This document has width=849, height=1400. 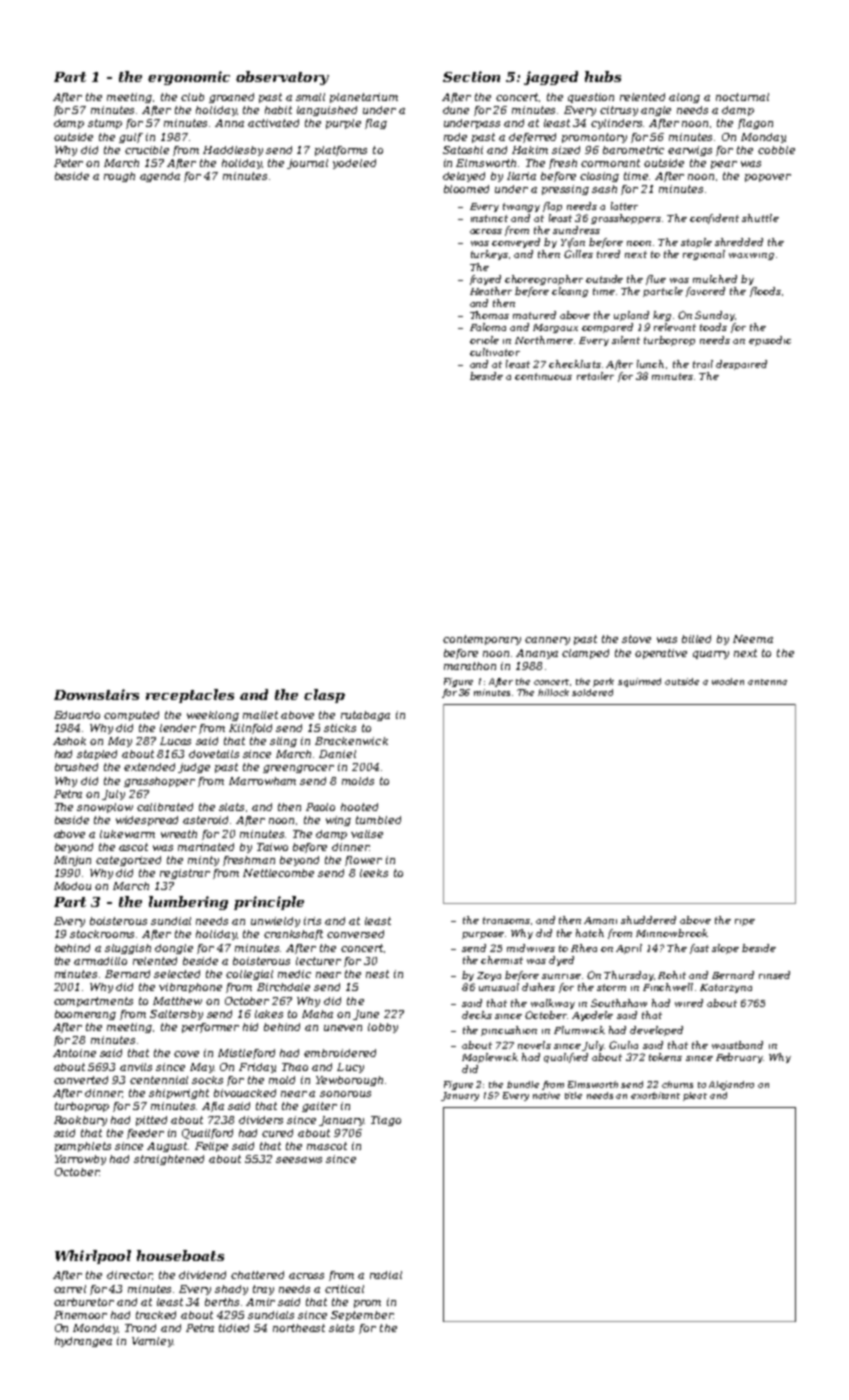 What do you see at coordinates (362, 1316) in the document?
I see `September` at bounding box center [362, 1316].
